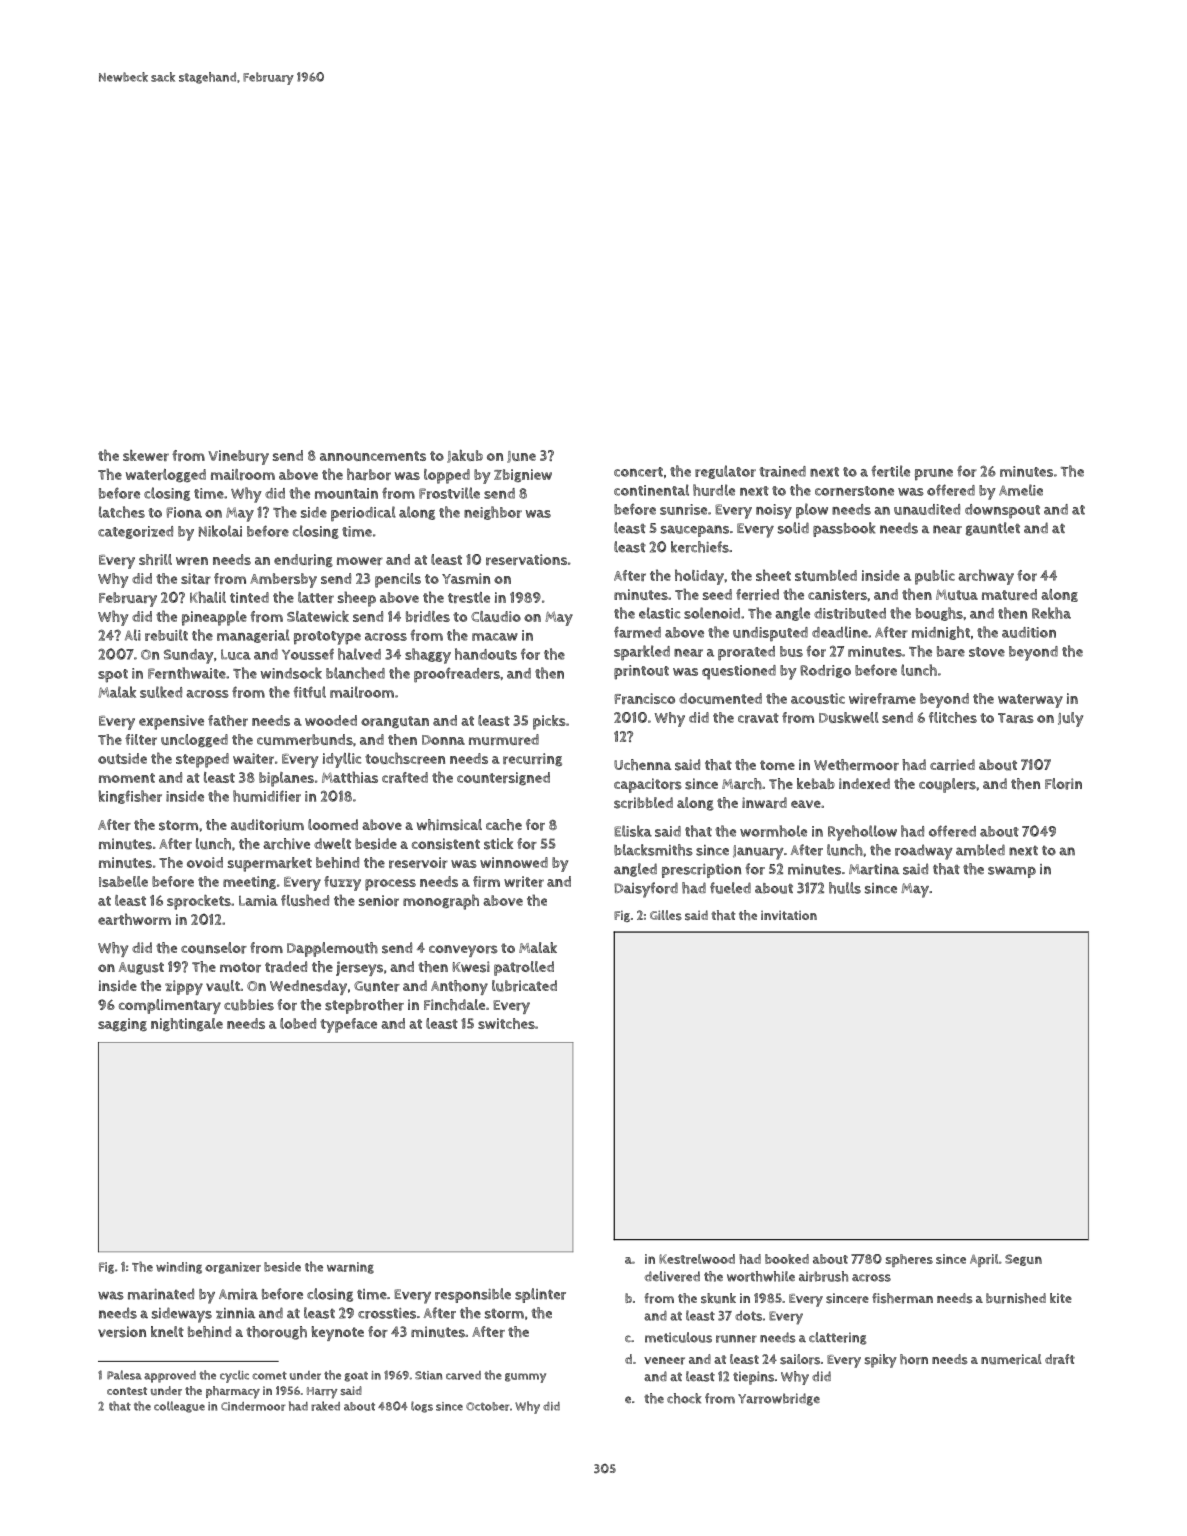 Image resolution: width=1187 pixels, height=1536 pixels. What do you see at coordinates (350, 1268) in the page?
I see `warning` at bounding box center [350, 1268].
